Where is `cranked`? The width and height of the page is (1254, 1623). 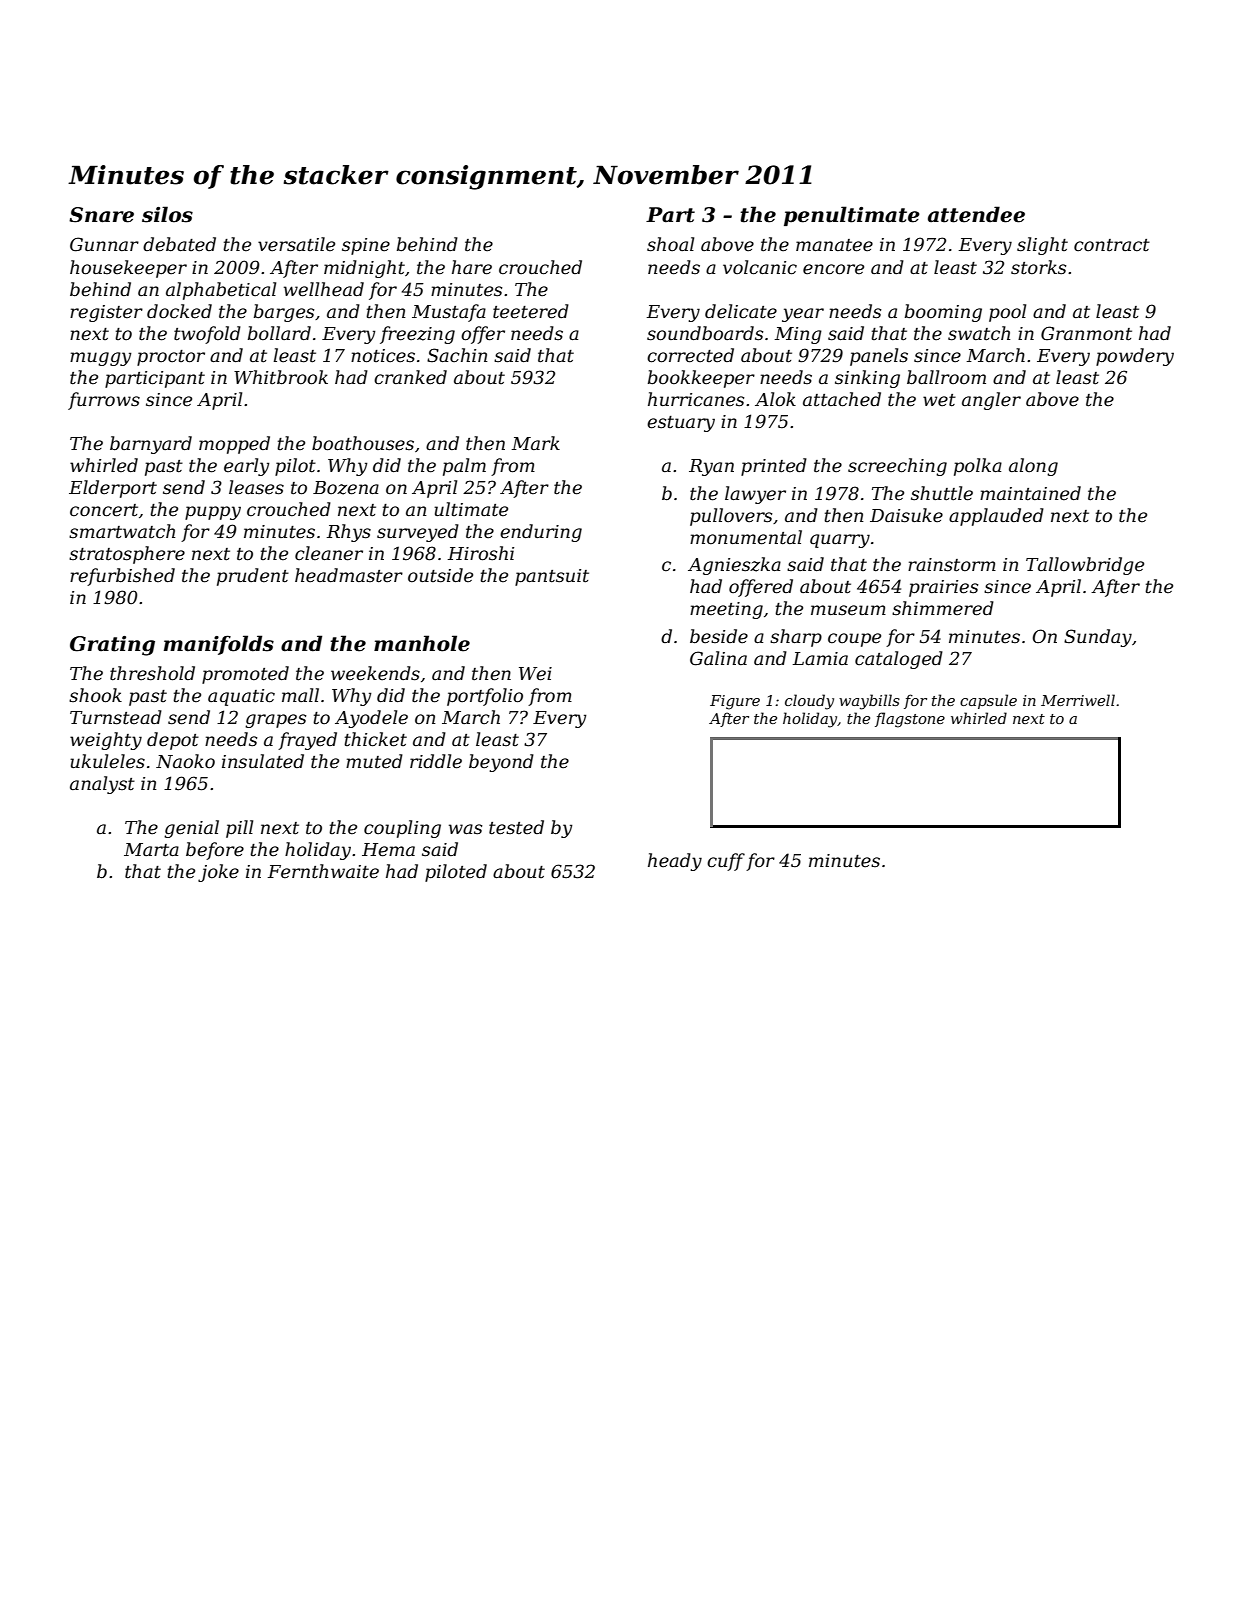
cranked is located at coordinates (410, 377).
